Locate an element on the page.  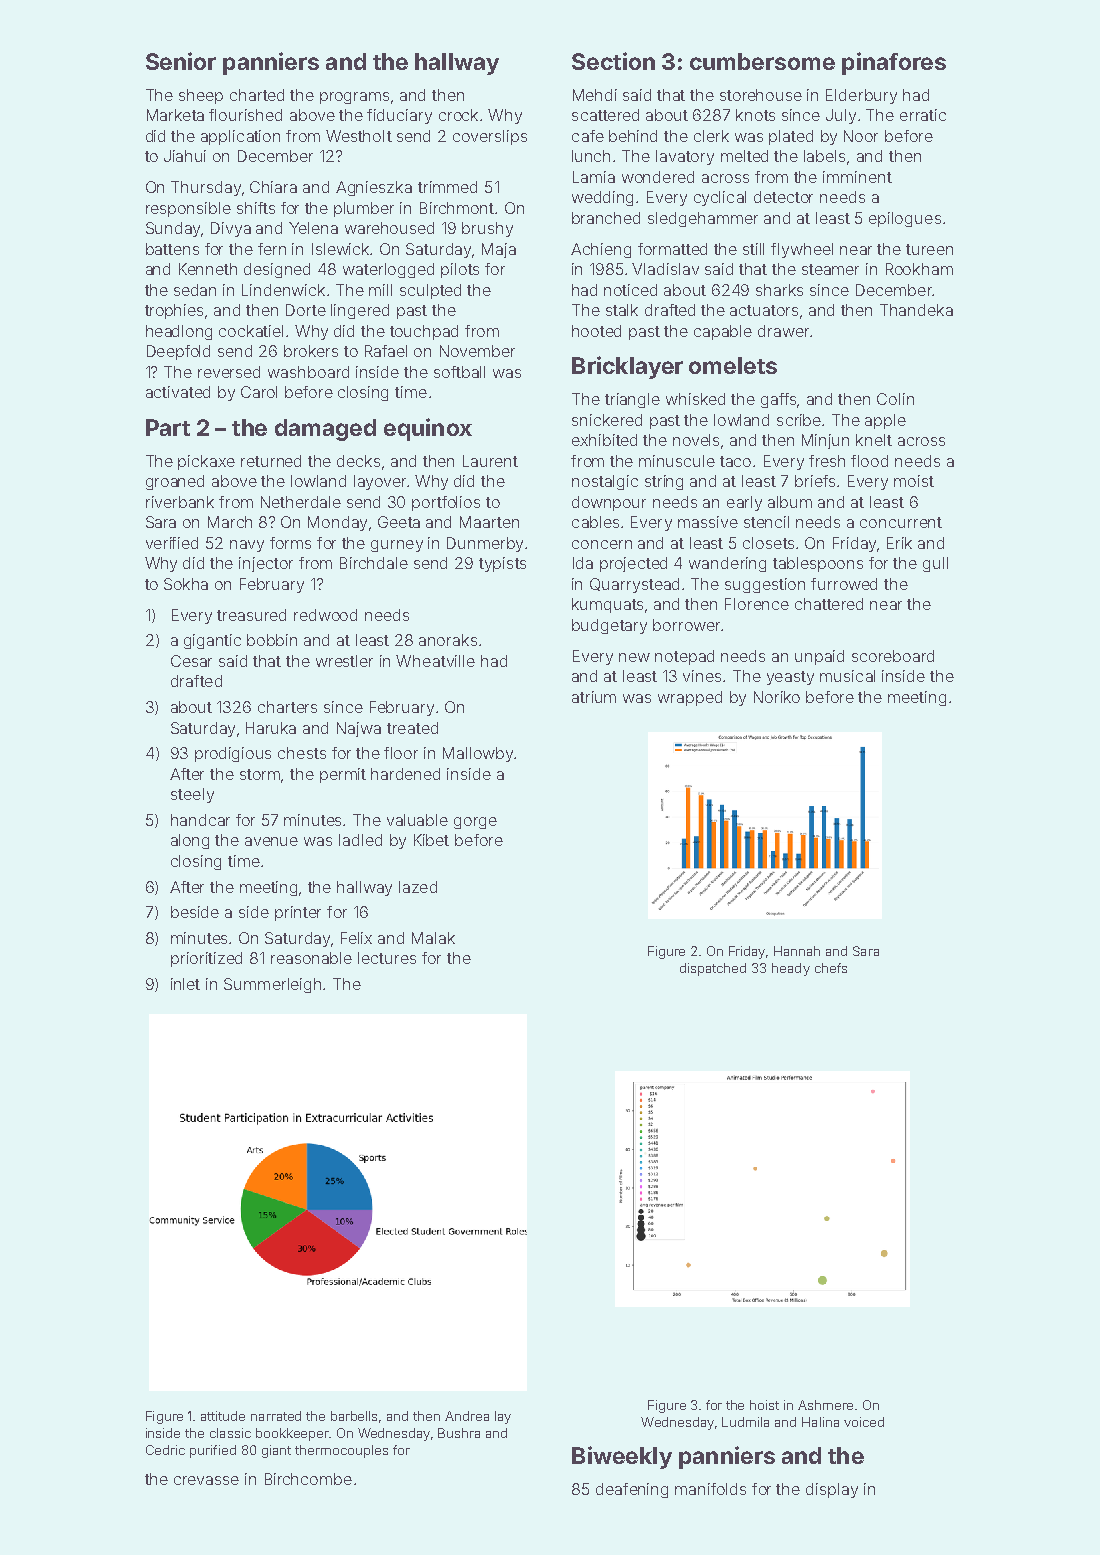
plated is located at coordinates (791, 137).
